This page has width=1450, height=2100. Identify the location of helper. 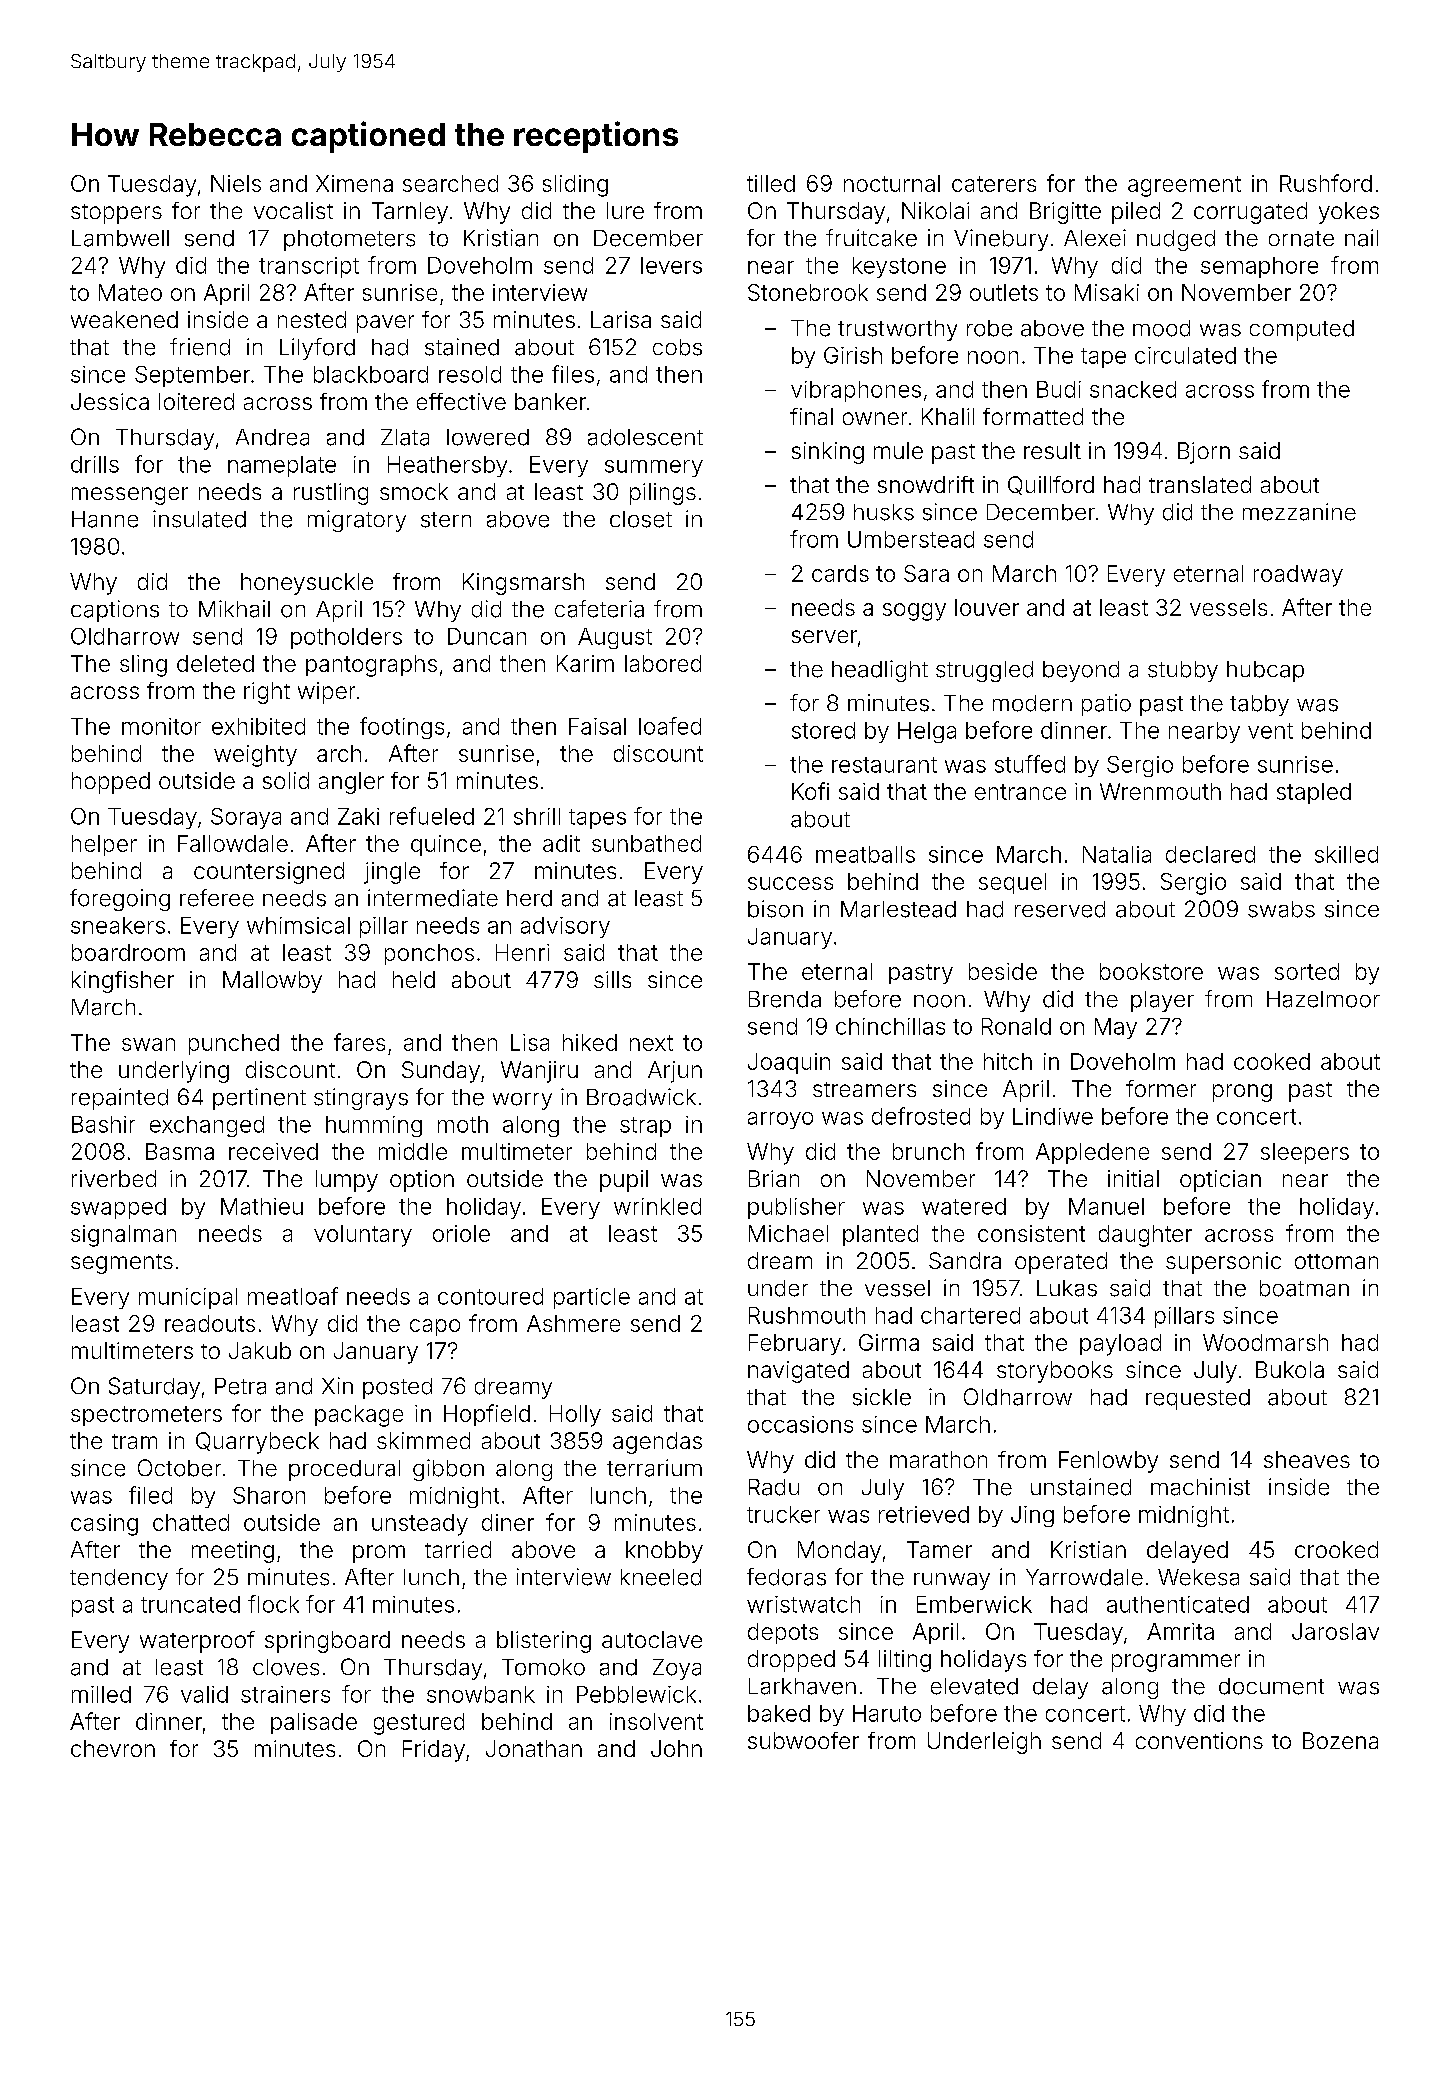
(104, 845).
